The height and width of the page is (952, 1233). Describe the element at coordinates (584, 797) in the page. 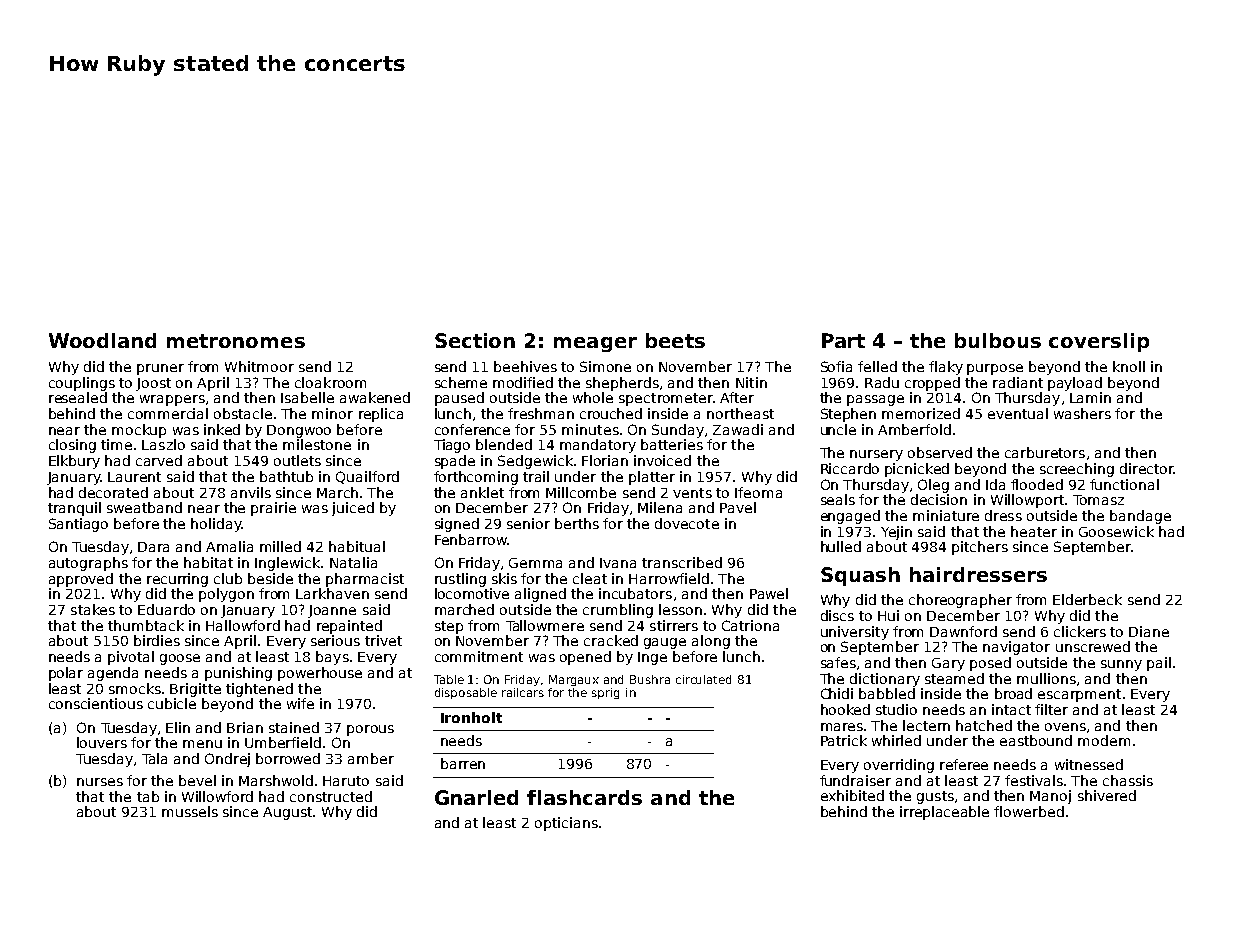

I see `flashcards` at that location.
